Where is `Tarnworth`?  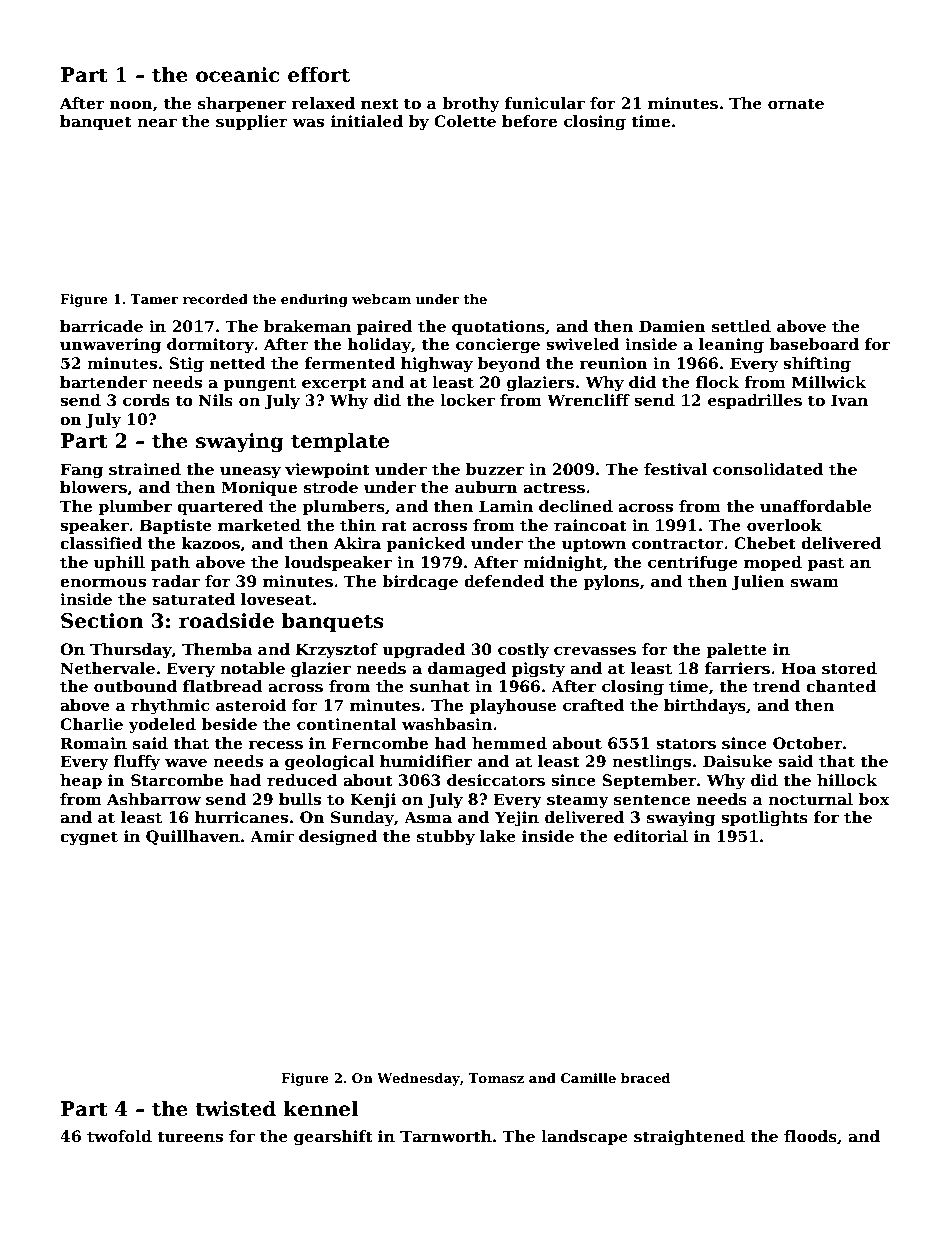
Tarnworth is located at coordinates (446, 1136).
